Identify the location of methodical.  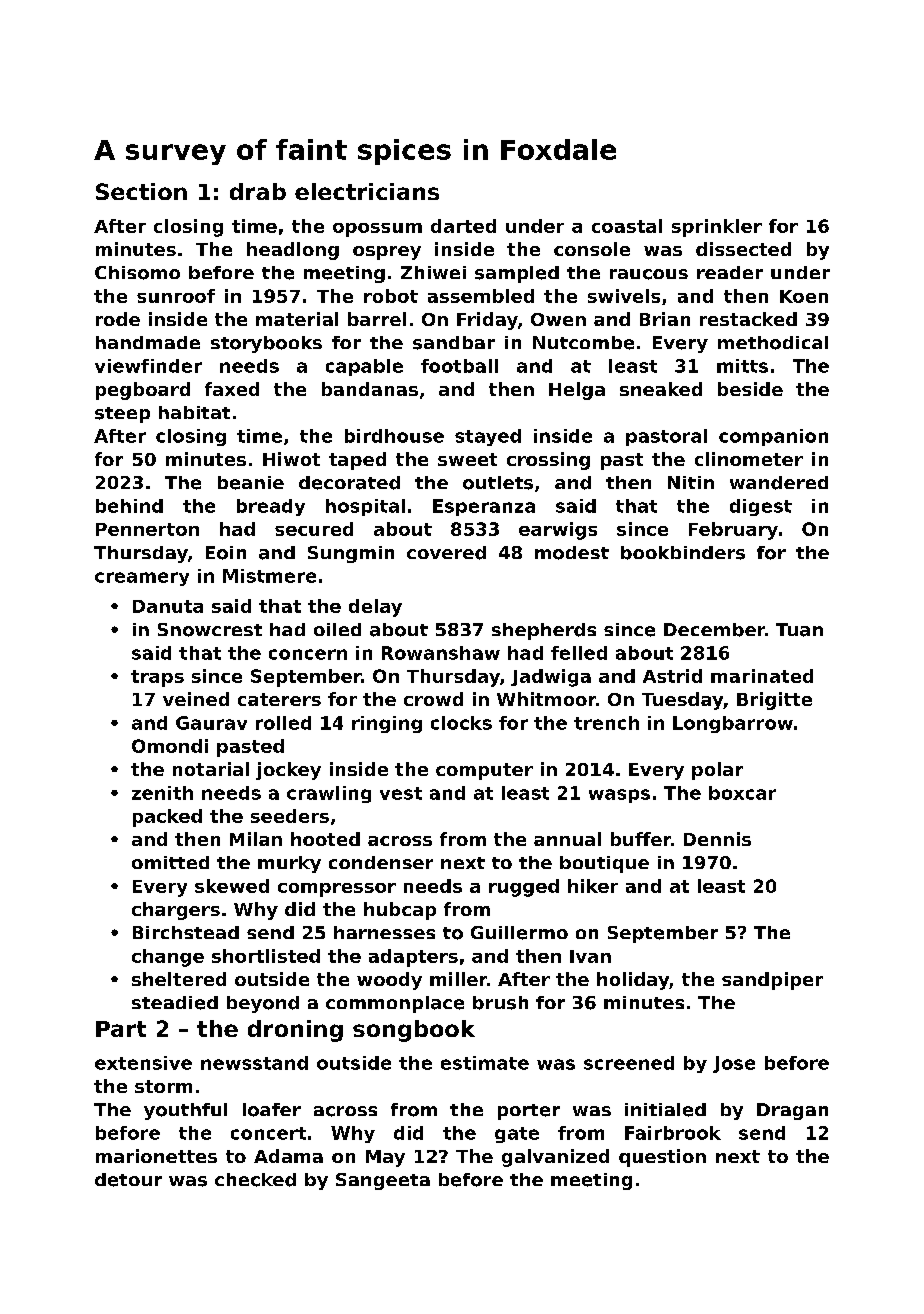
(773, 343).
